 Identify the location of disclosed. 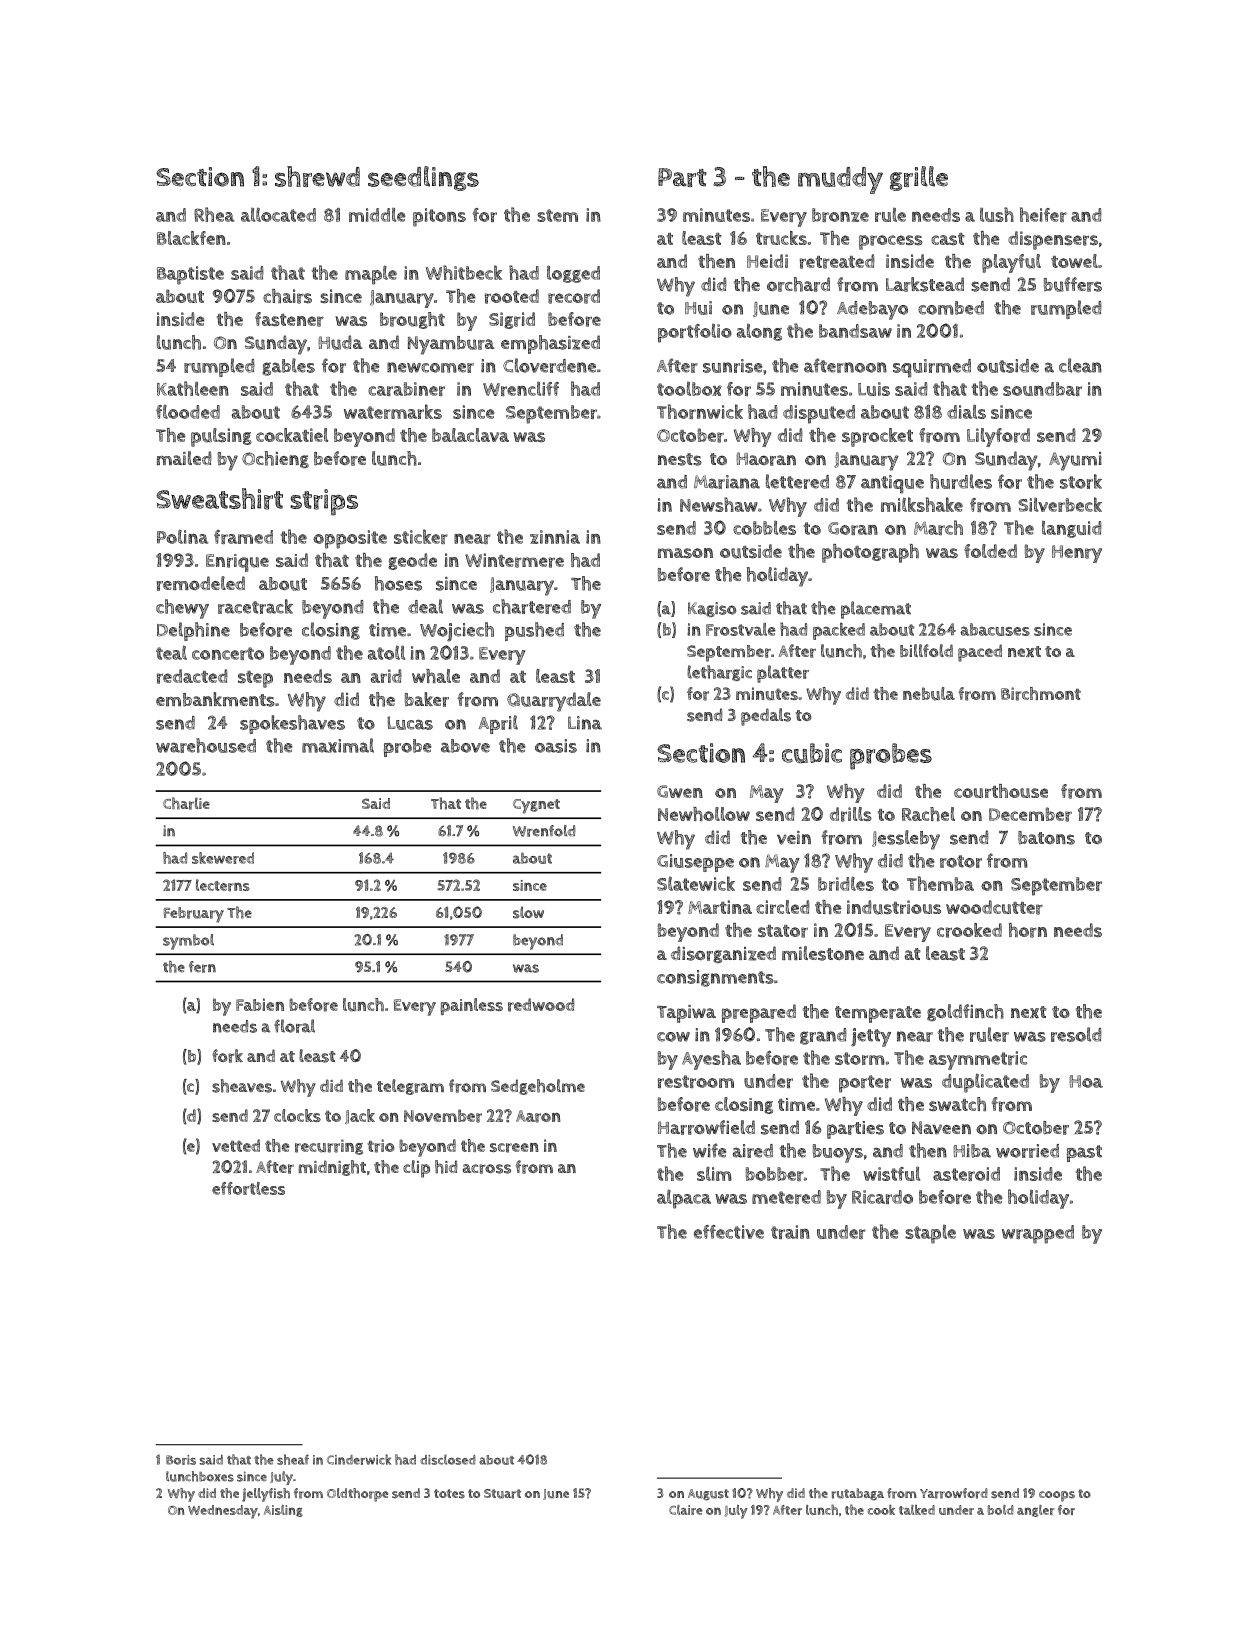
(448, 1459).
